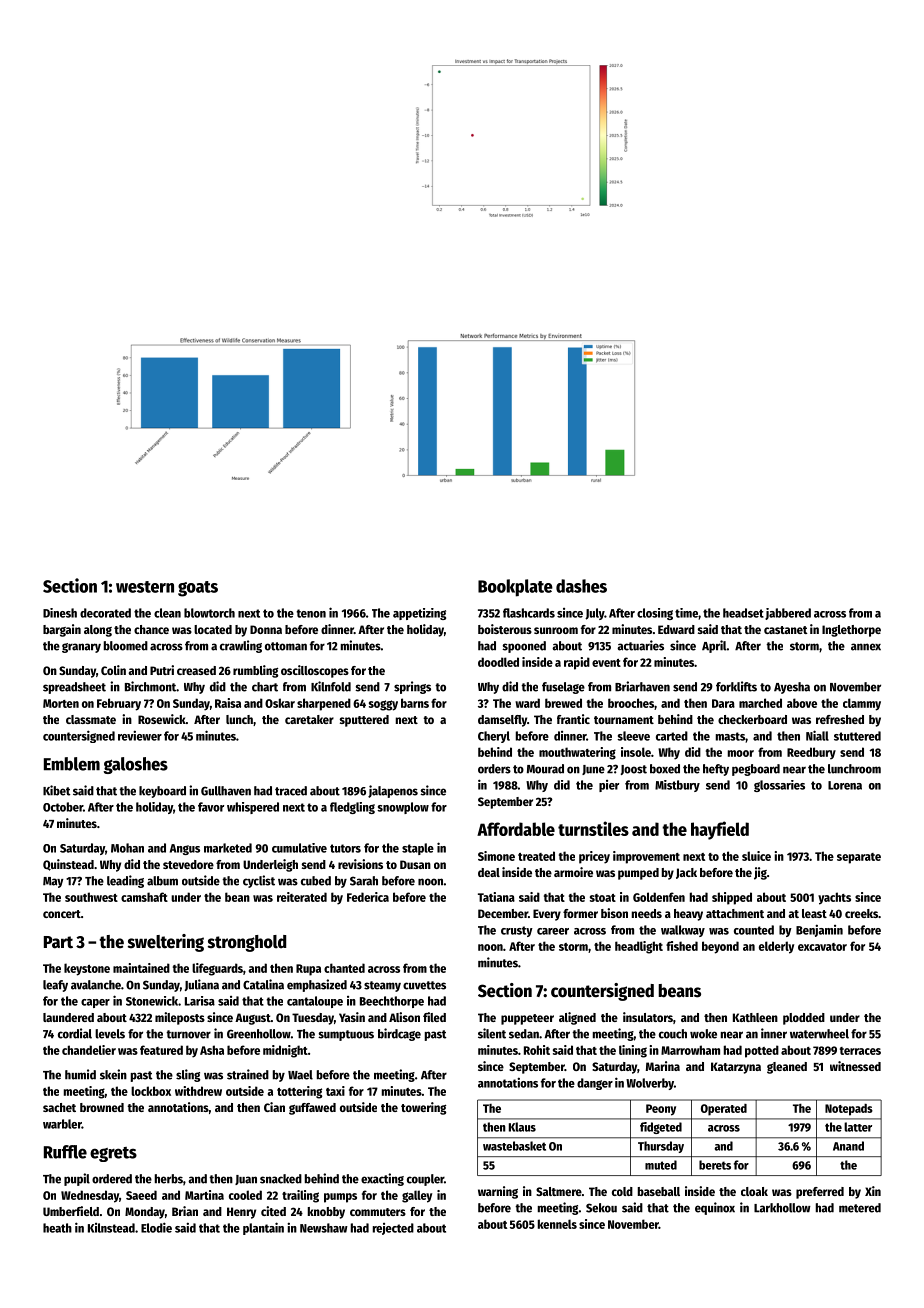  Describe the element at coordinates (715, 1208) in the page. I see `equinox` at that location.
